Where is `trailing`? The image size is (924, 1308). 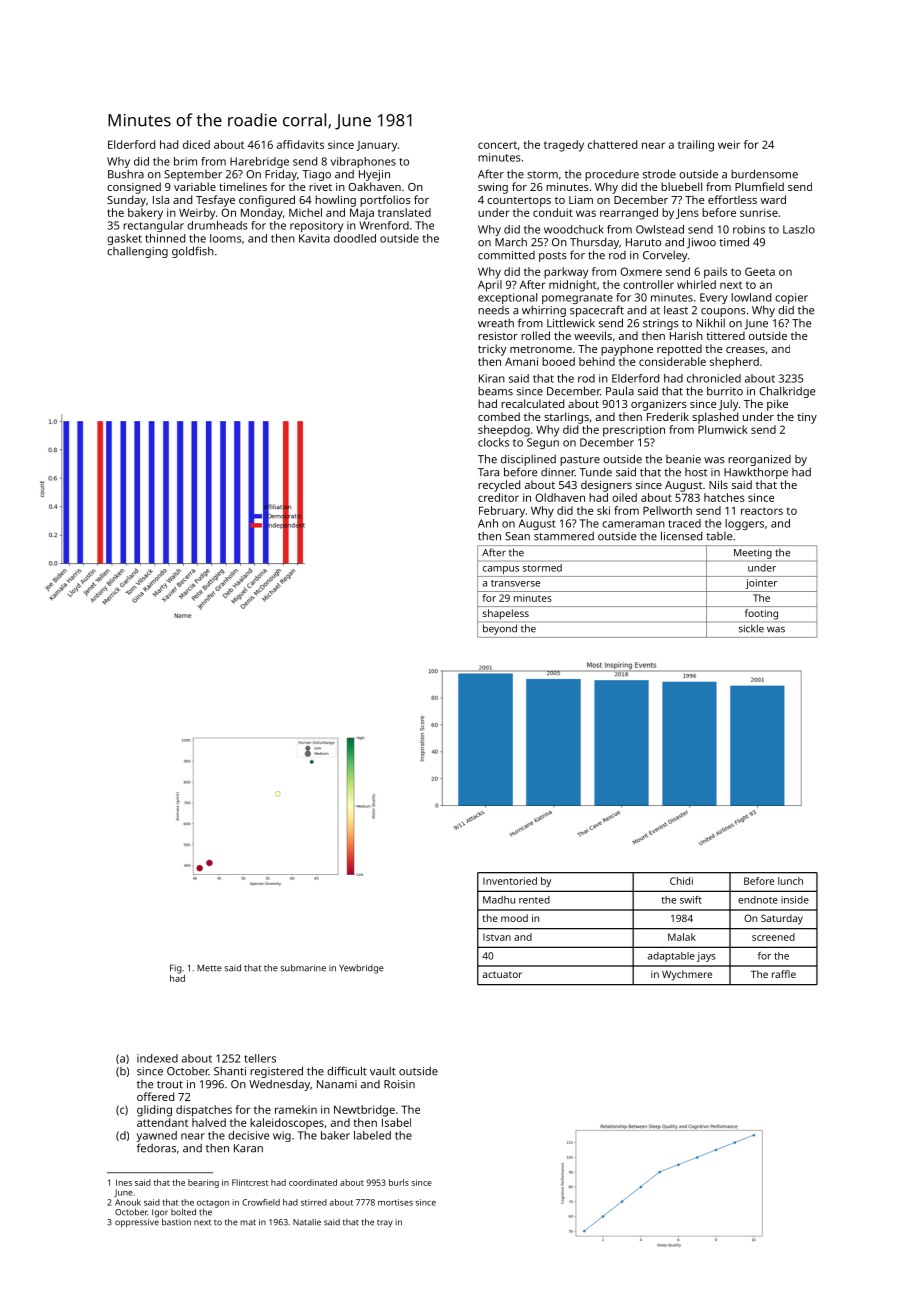 trailing is located at coordinates (696, 146).
